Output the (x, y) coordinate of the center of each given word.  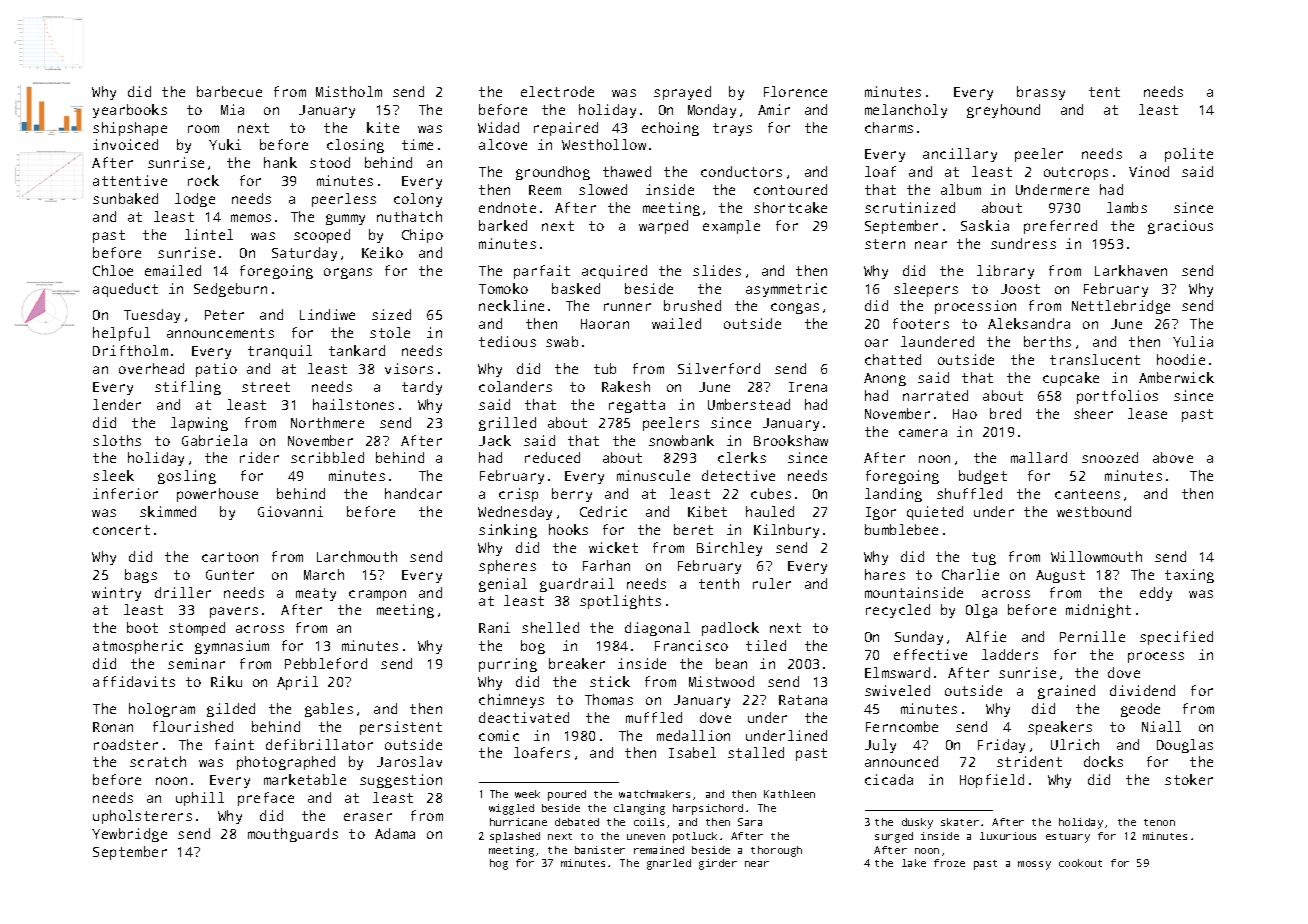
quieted (935, 513)
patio (216, 370)
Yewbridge (129, 835)
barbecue (229, 91)
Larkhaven (1131, 270)
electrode (557, 91)
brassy (1041, 93)
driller (183, 592)
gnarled (669, 864)
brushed (692, 305)
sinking (508, 531)
